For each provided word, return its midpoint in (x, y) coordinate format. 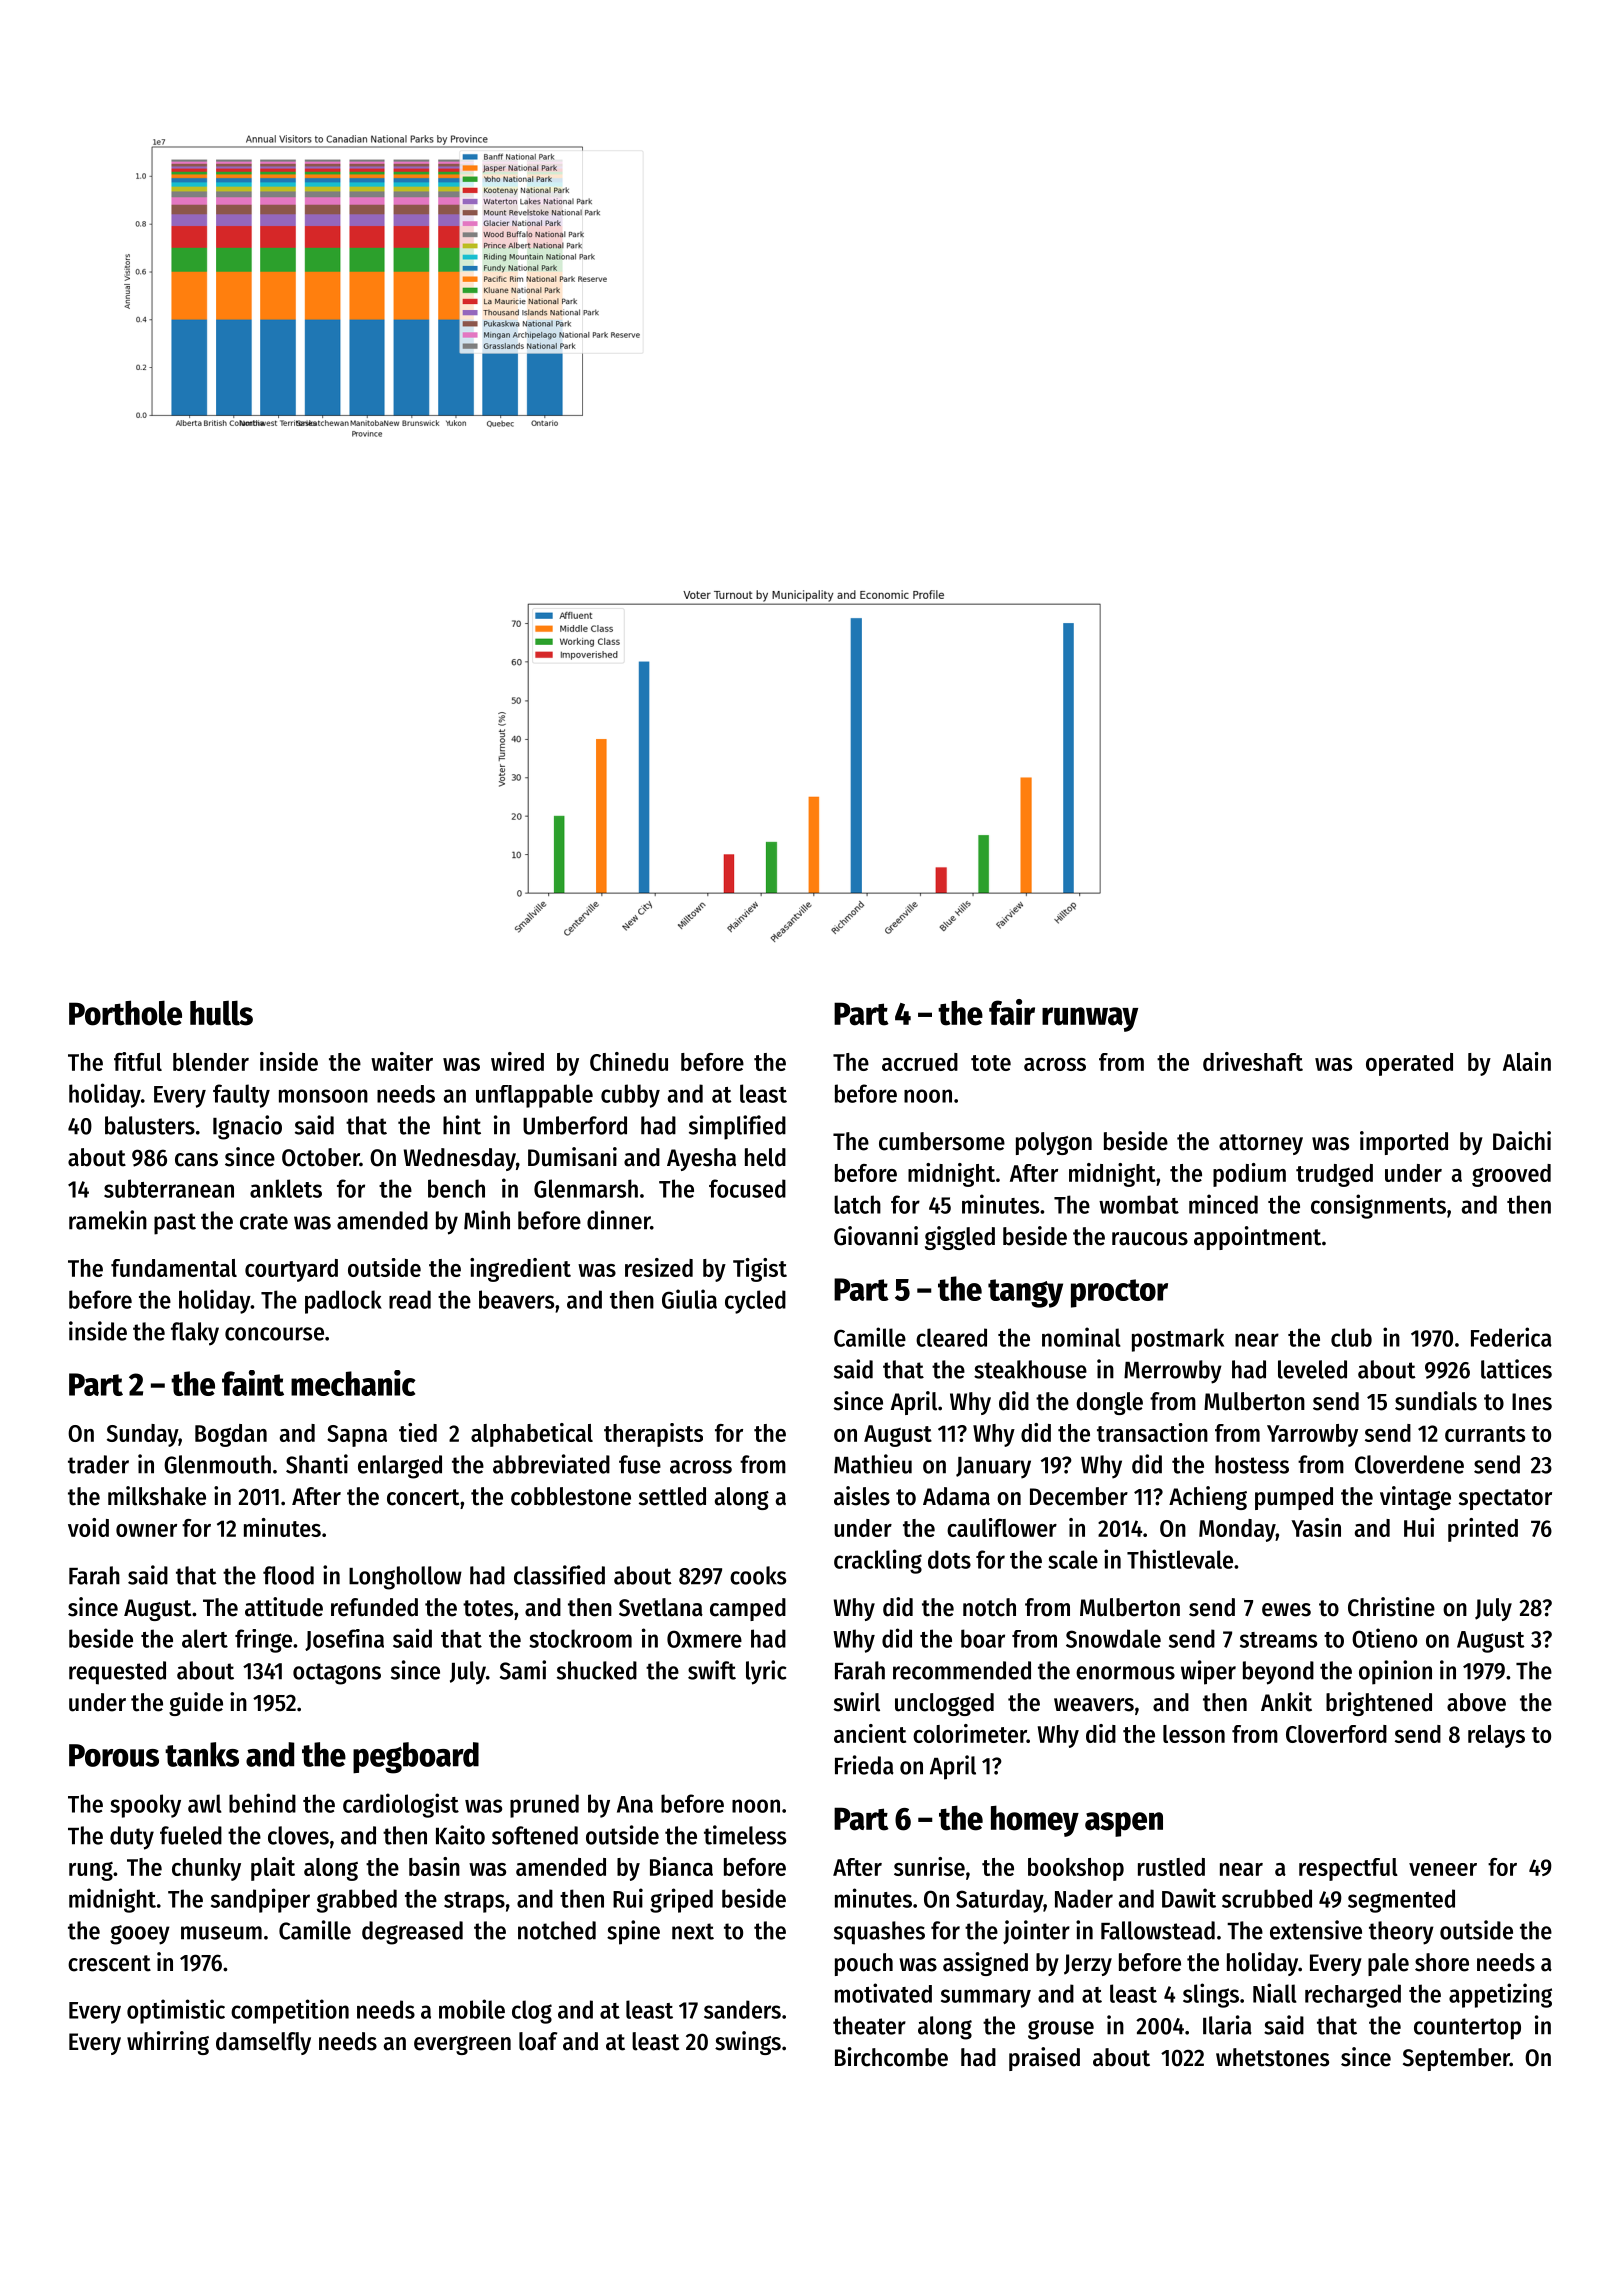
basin (434, 1866)
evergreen (462, 2045)
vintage (1415, 1498)
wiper (1208, 1672)
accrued (920, 1062)
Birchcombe (891, 2057)
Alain (1527, 1061)
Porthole (125, 1013)
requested (117, 1673)
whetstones (1272, 2057)
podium (1249, 1175)
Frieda (864, 1765)
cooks (758, 1575)
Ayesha (701, 1159)
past (175, 1224)
